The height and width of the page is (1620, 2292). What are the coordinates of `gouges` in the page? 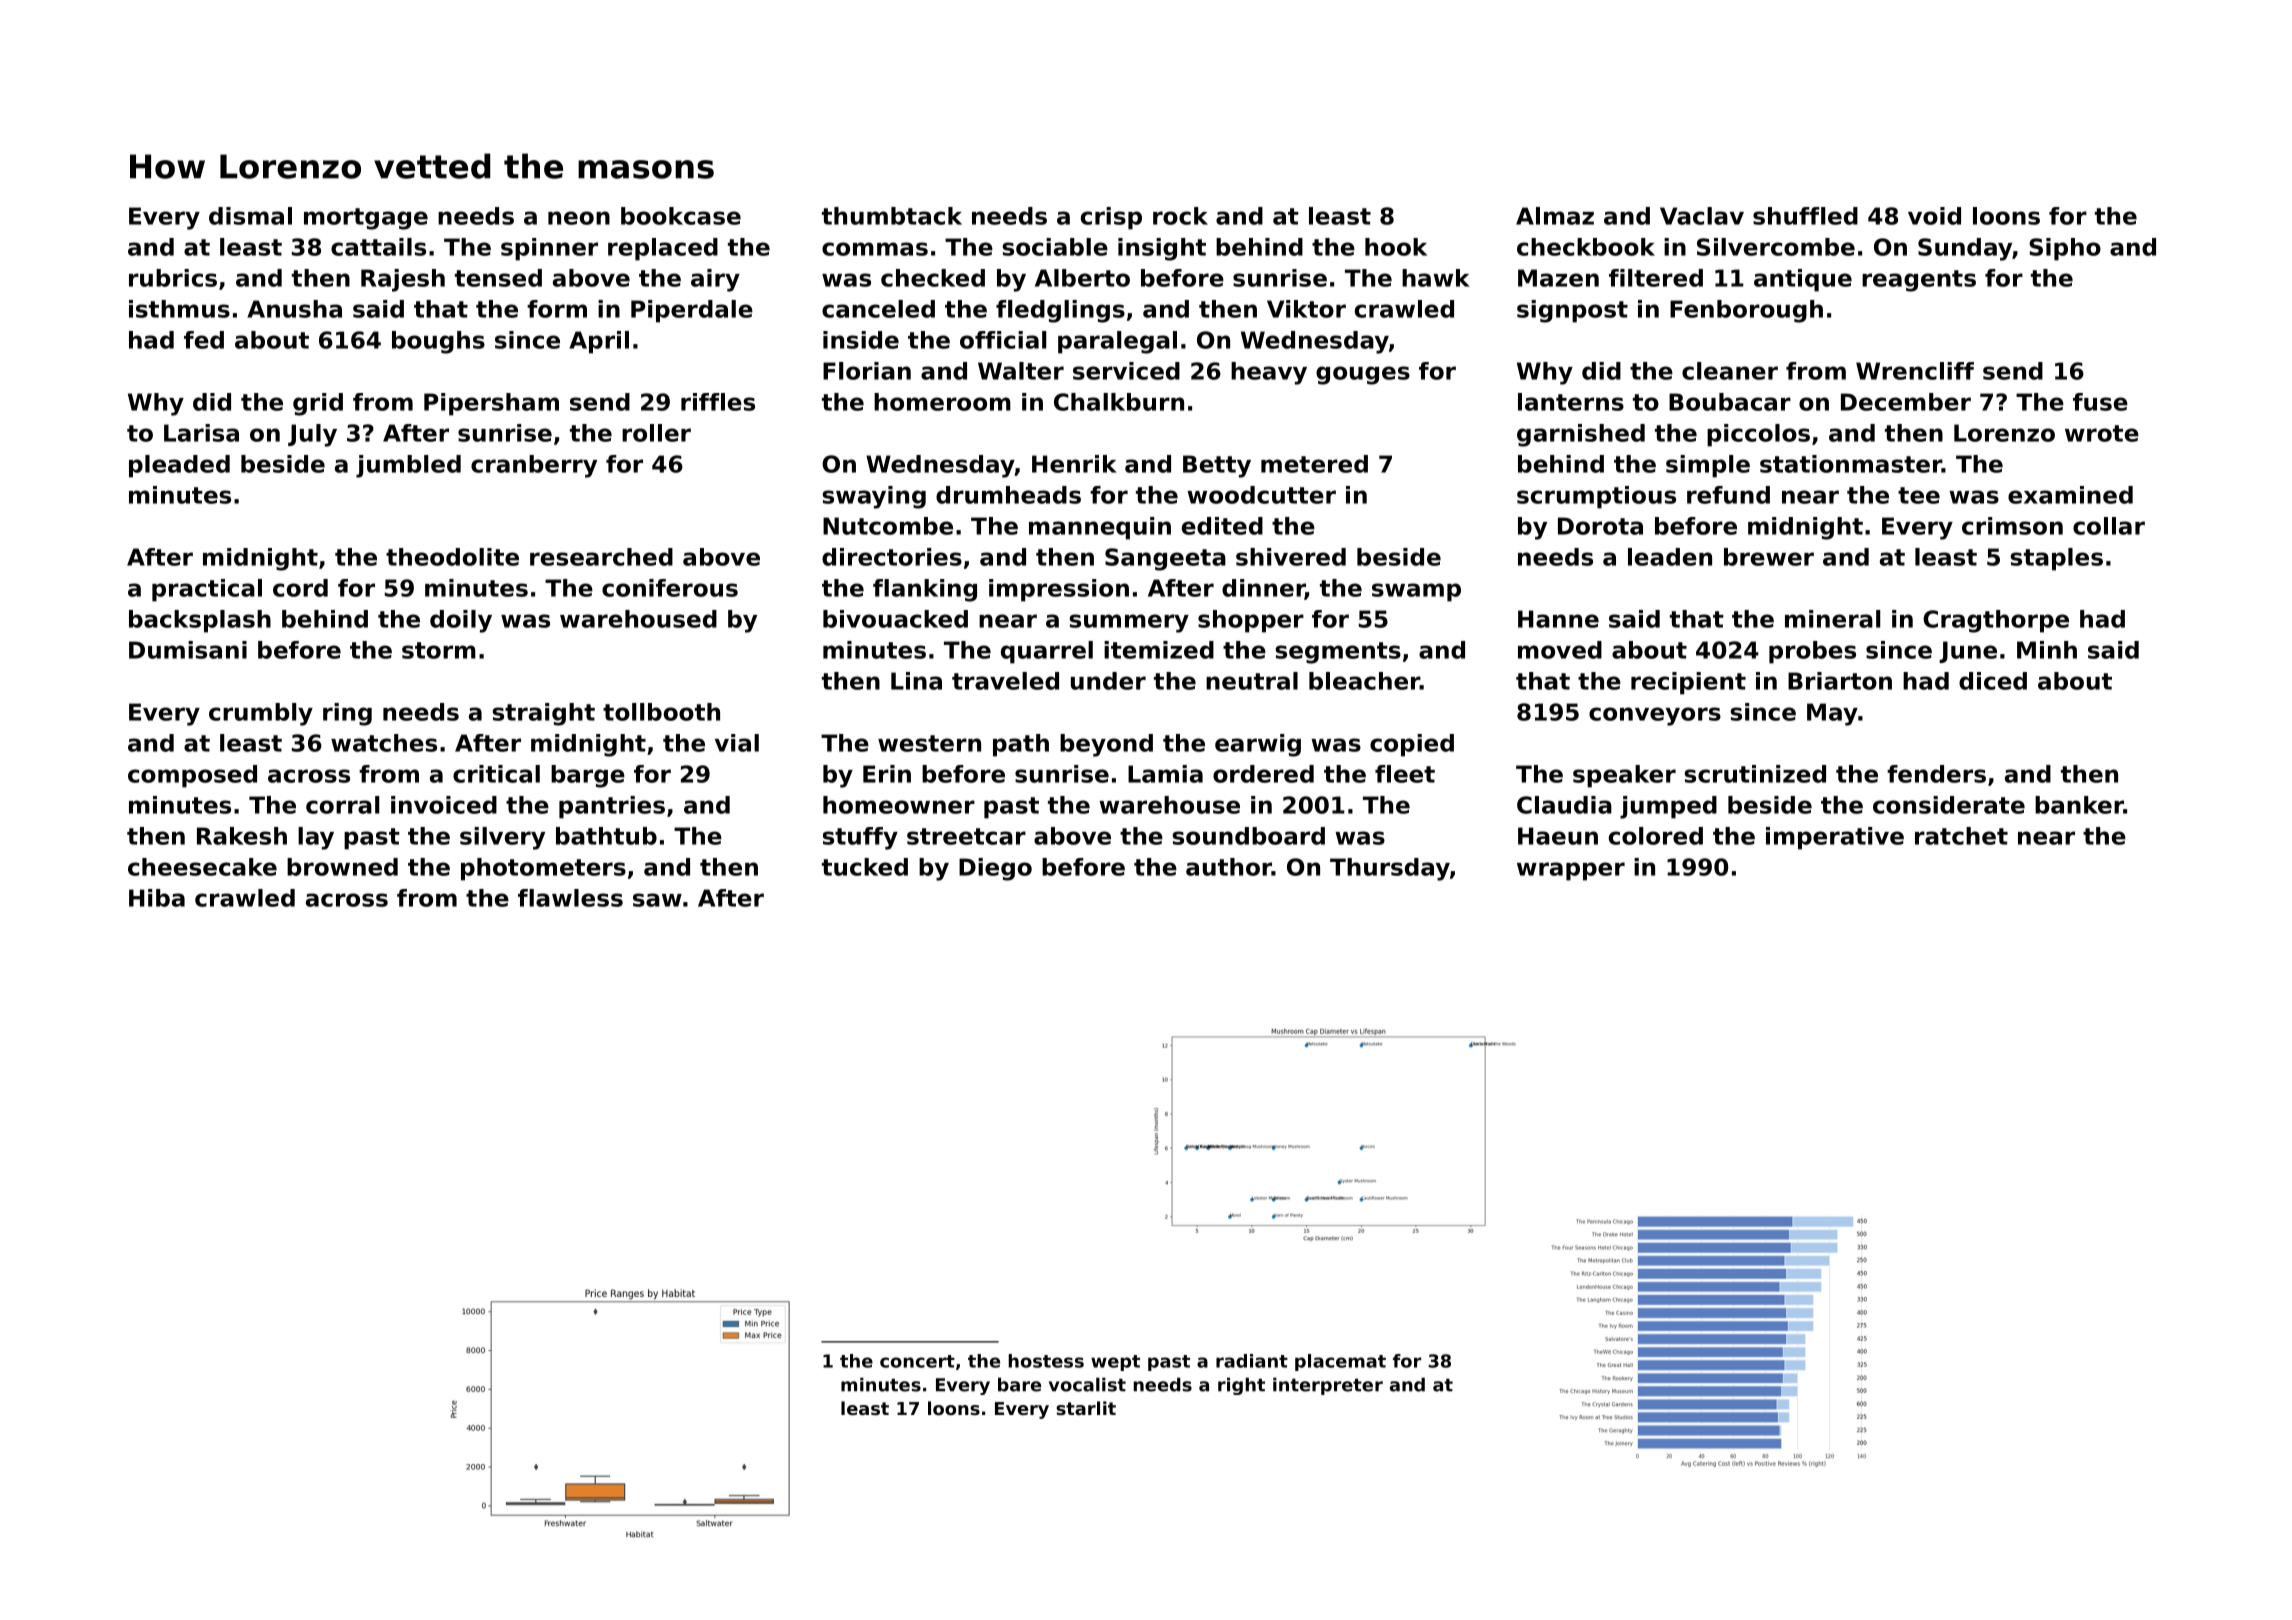 It's located at (1363, 375).
